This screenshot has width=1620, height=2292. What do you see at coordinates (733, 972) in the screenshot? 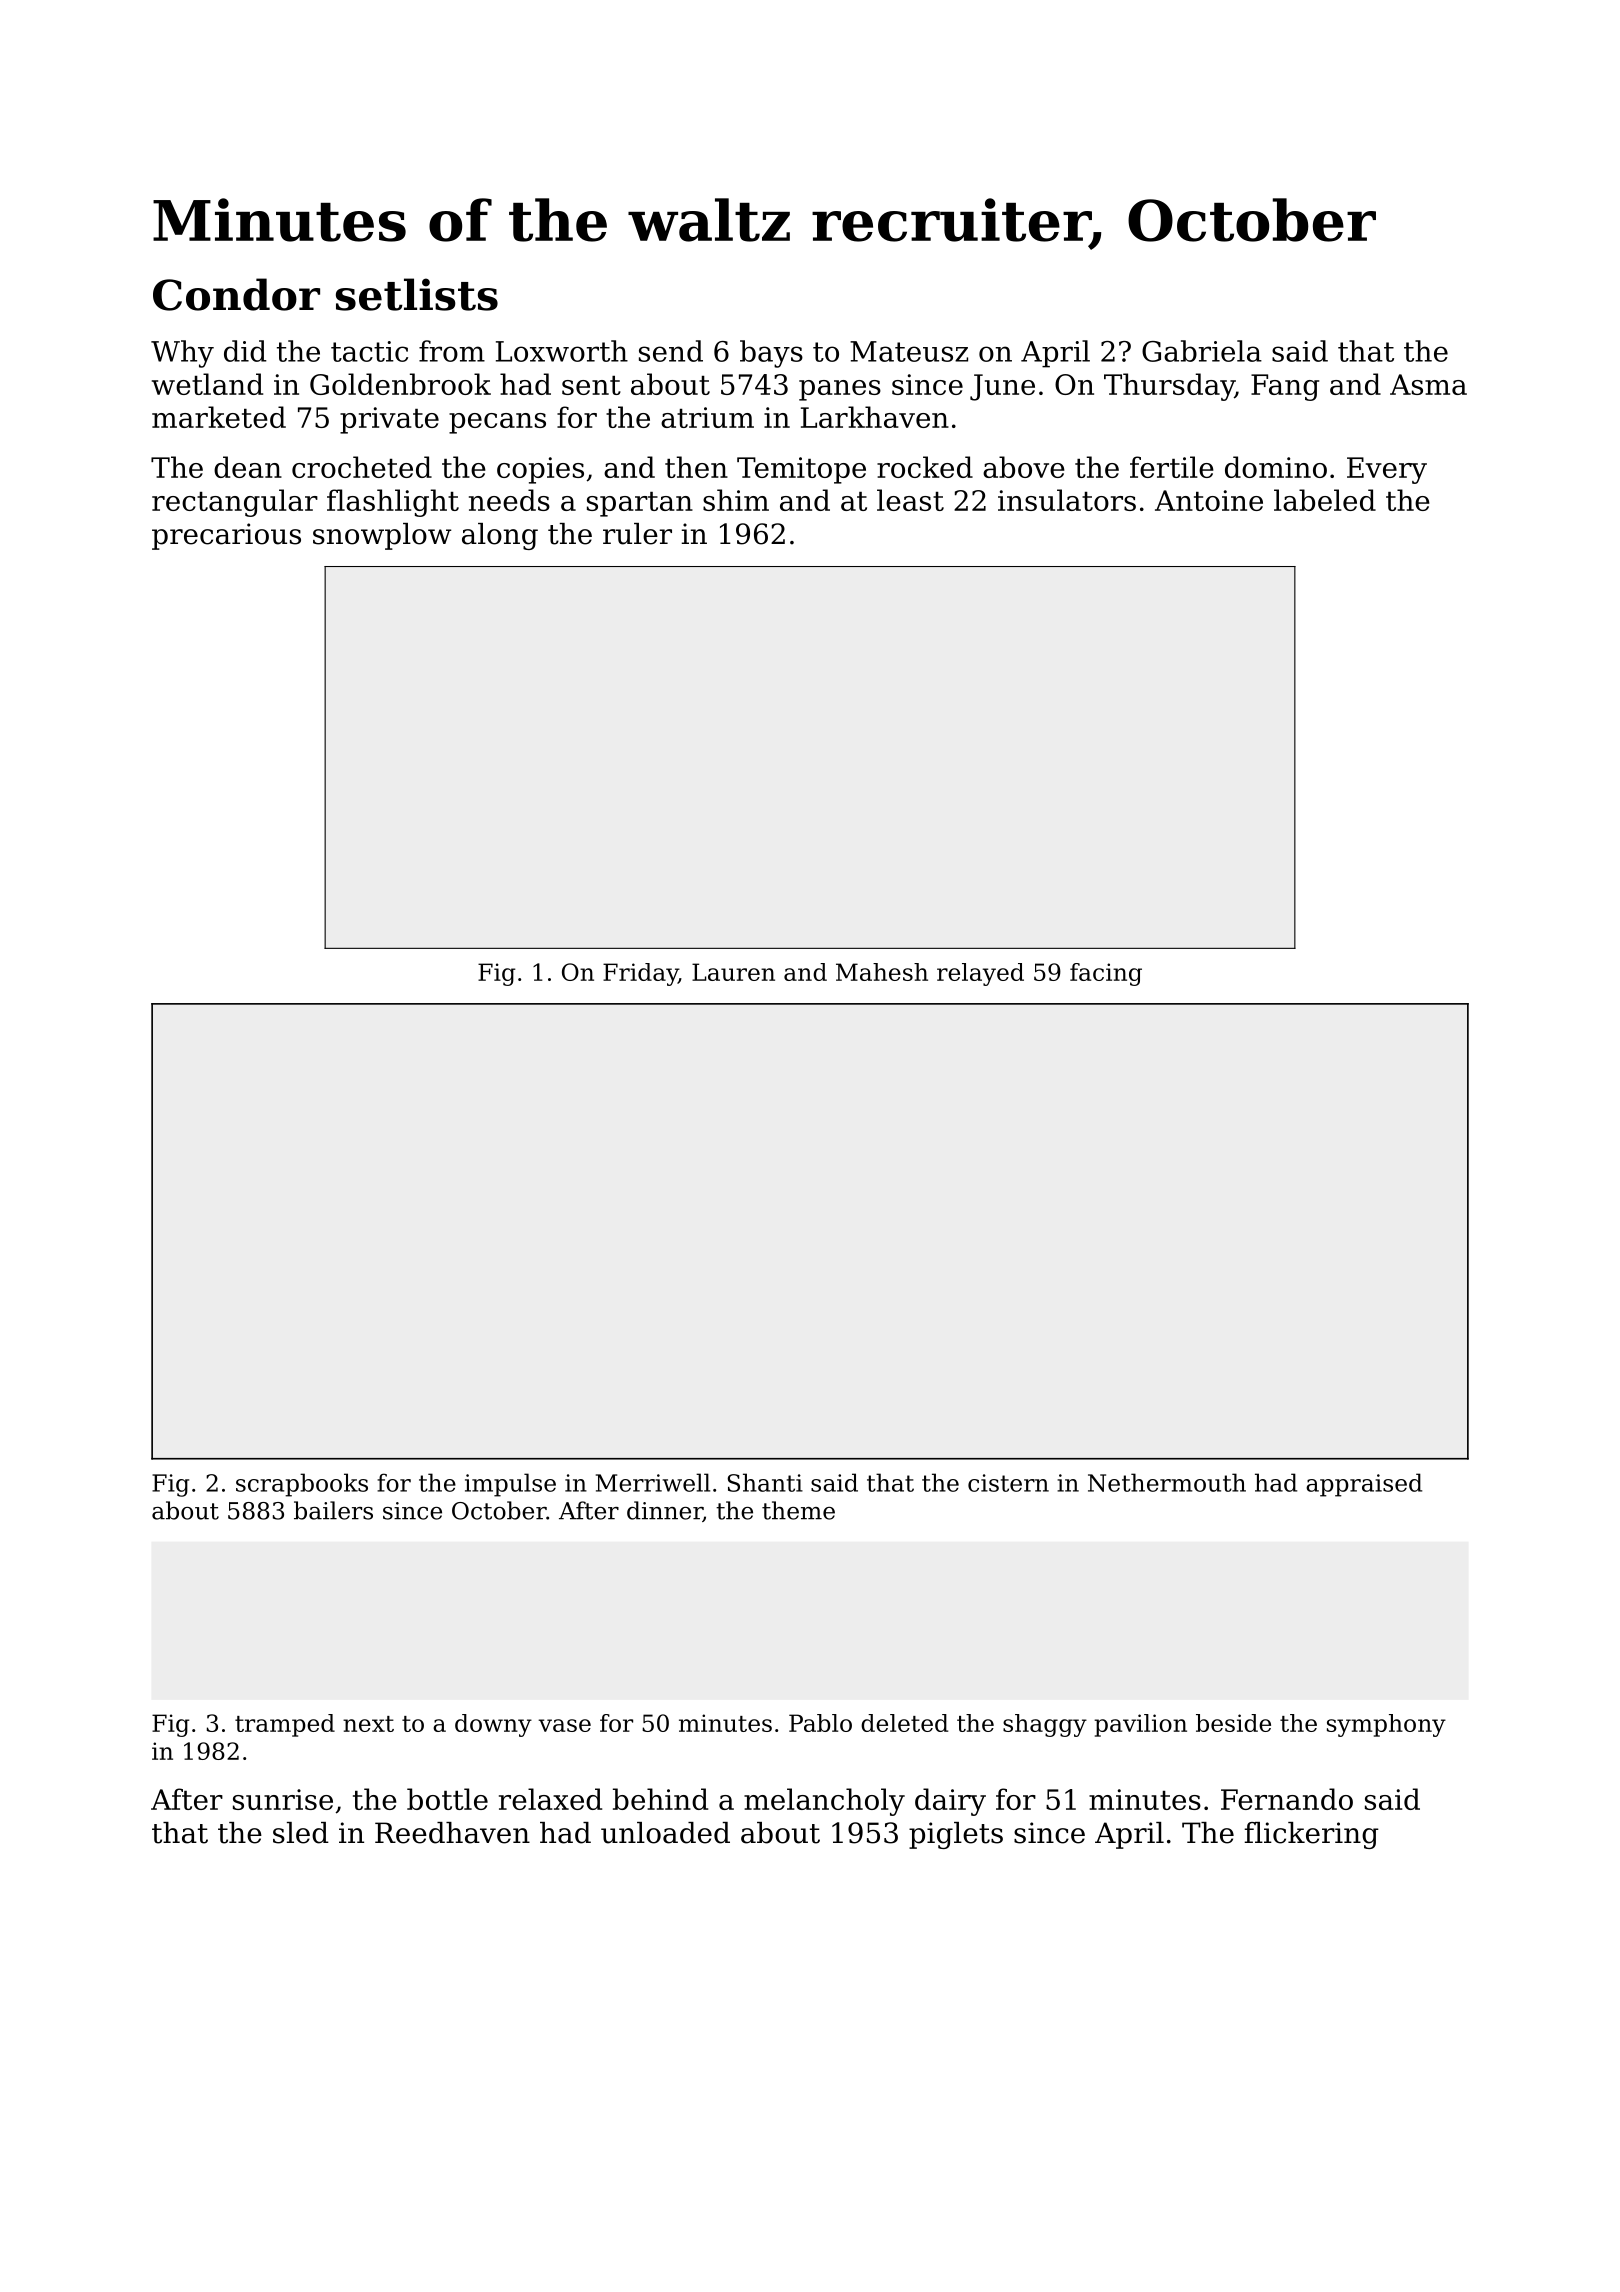
I see `Lauren` at bounding box center [733, 972].
